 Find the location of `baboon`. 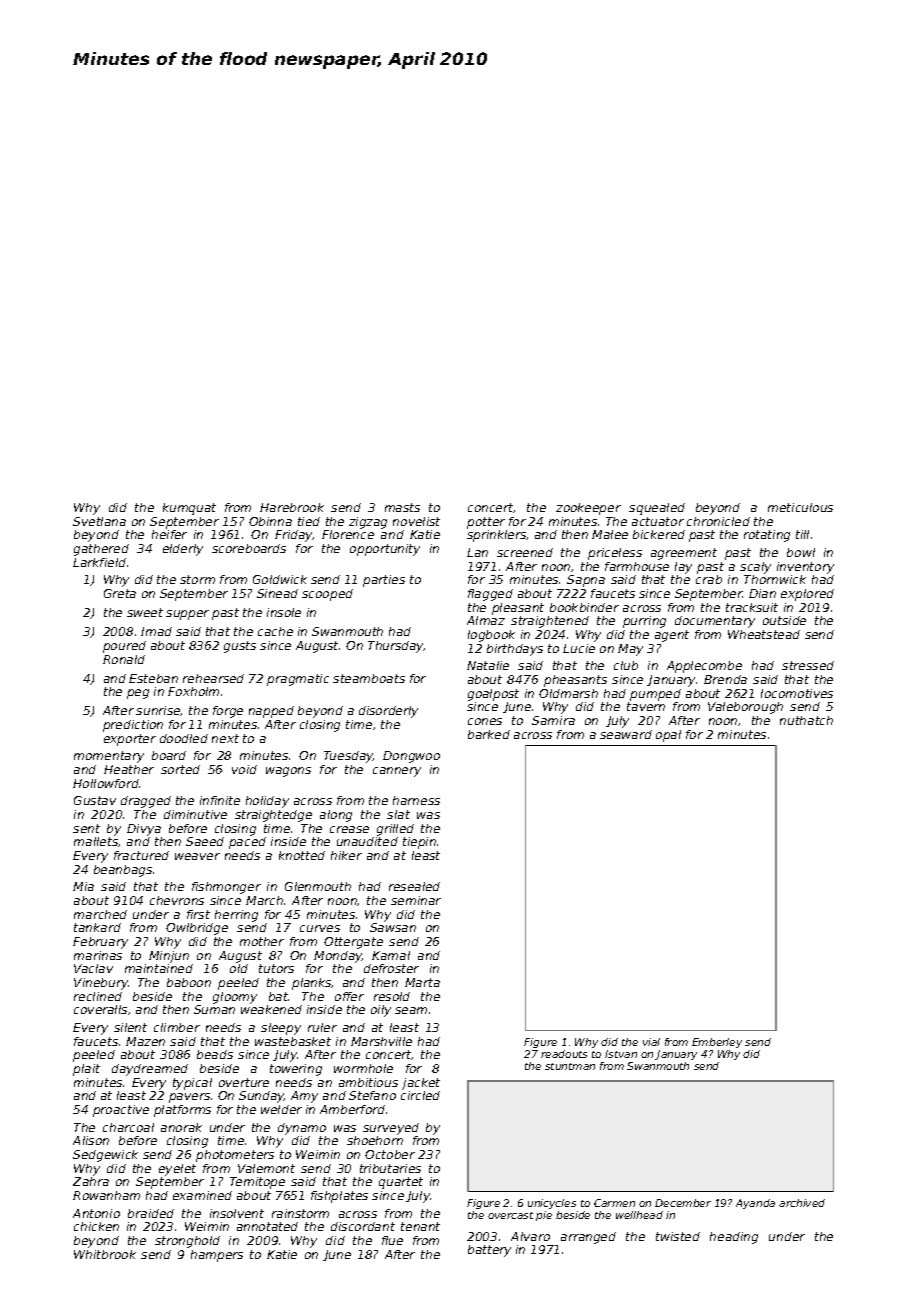

baboon is located at coordinates (189, 982).
